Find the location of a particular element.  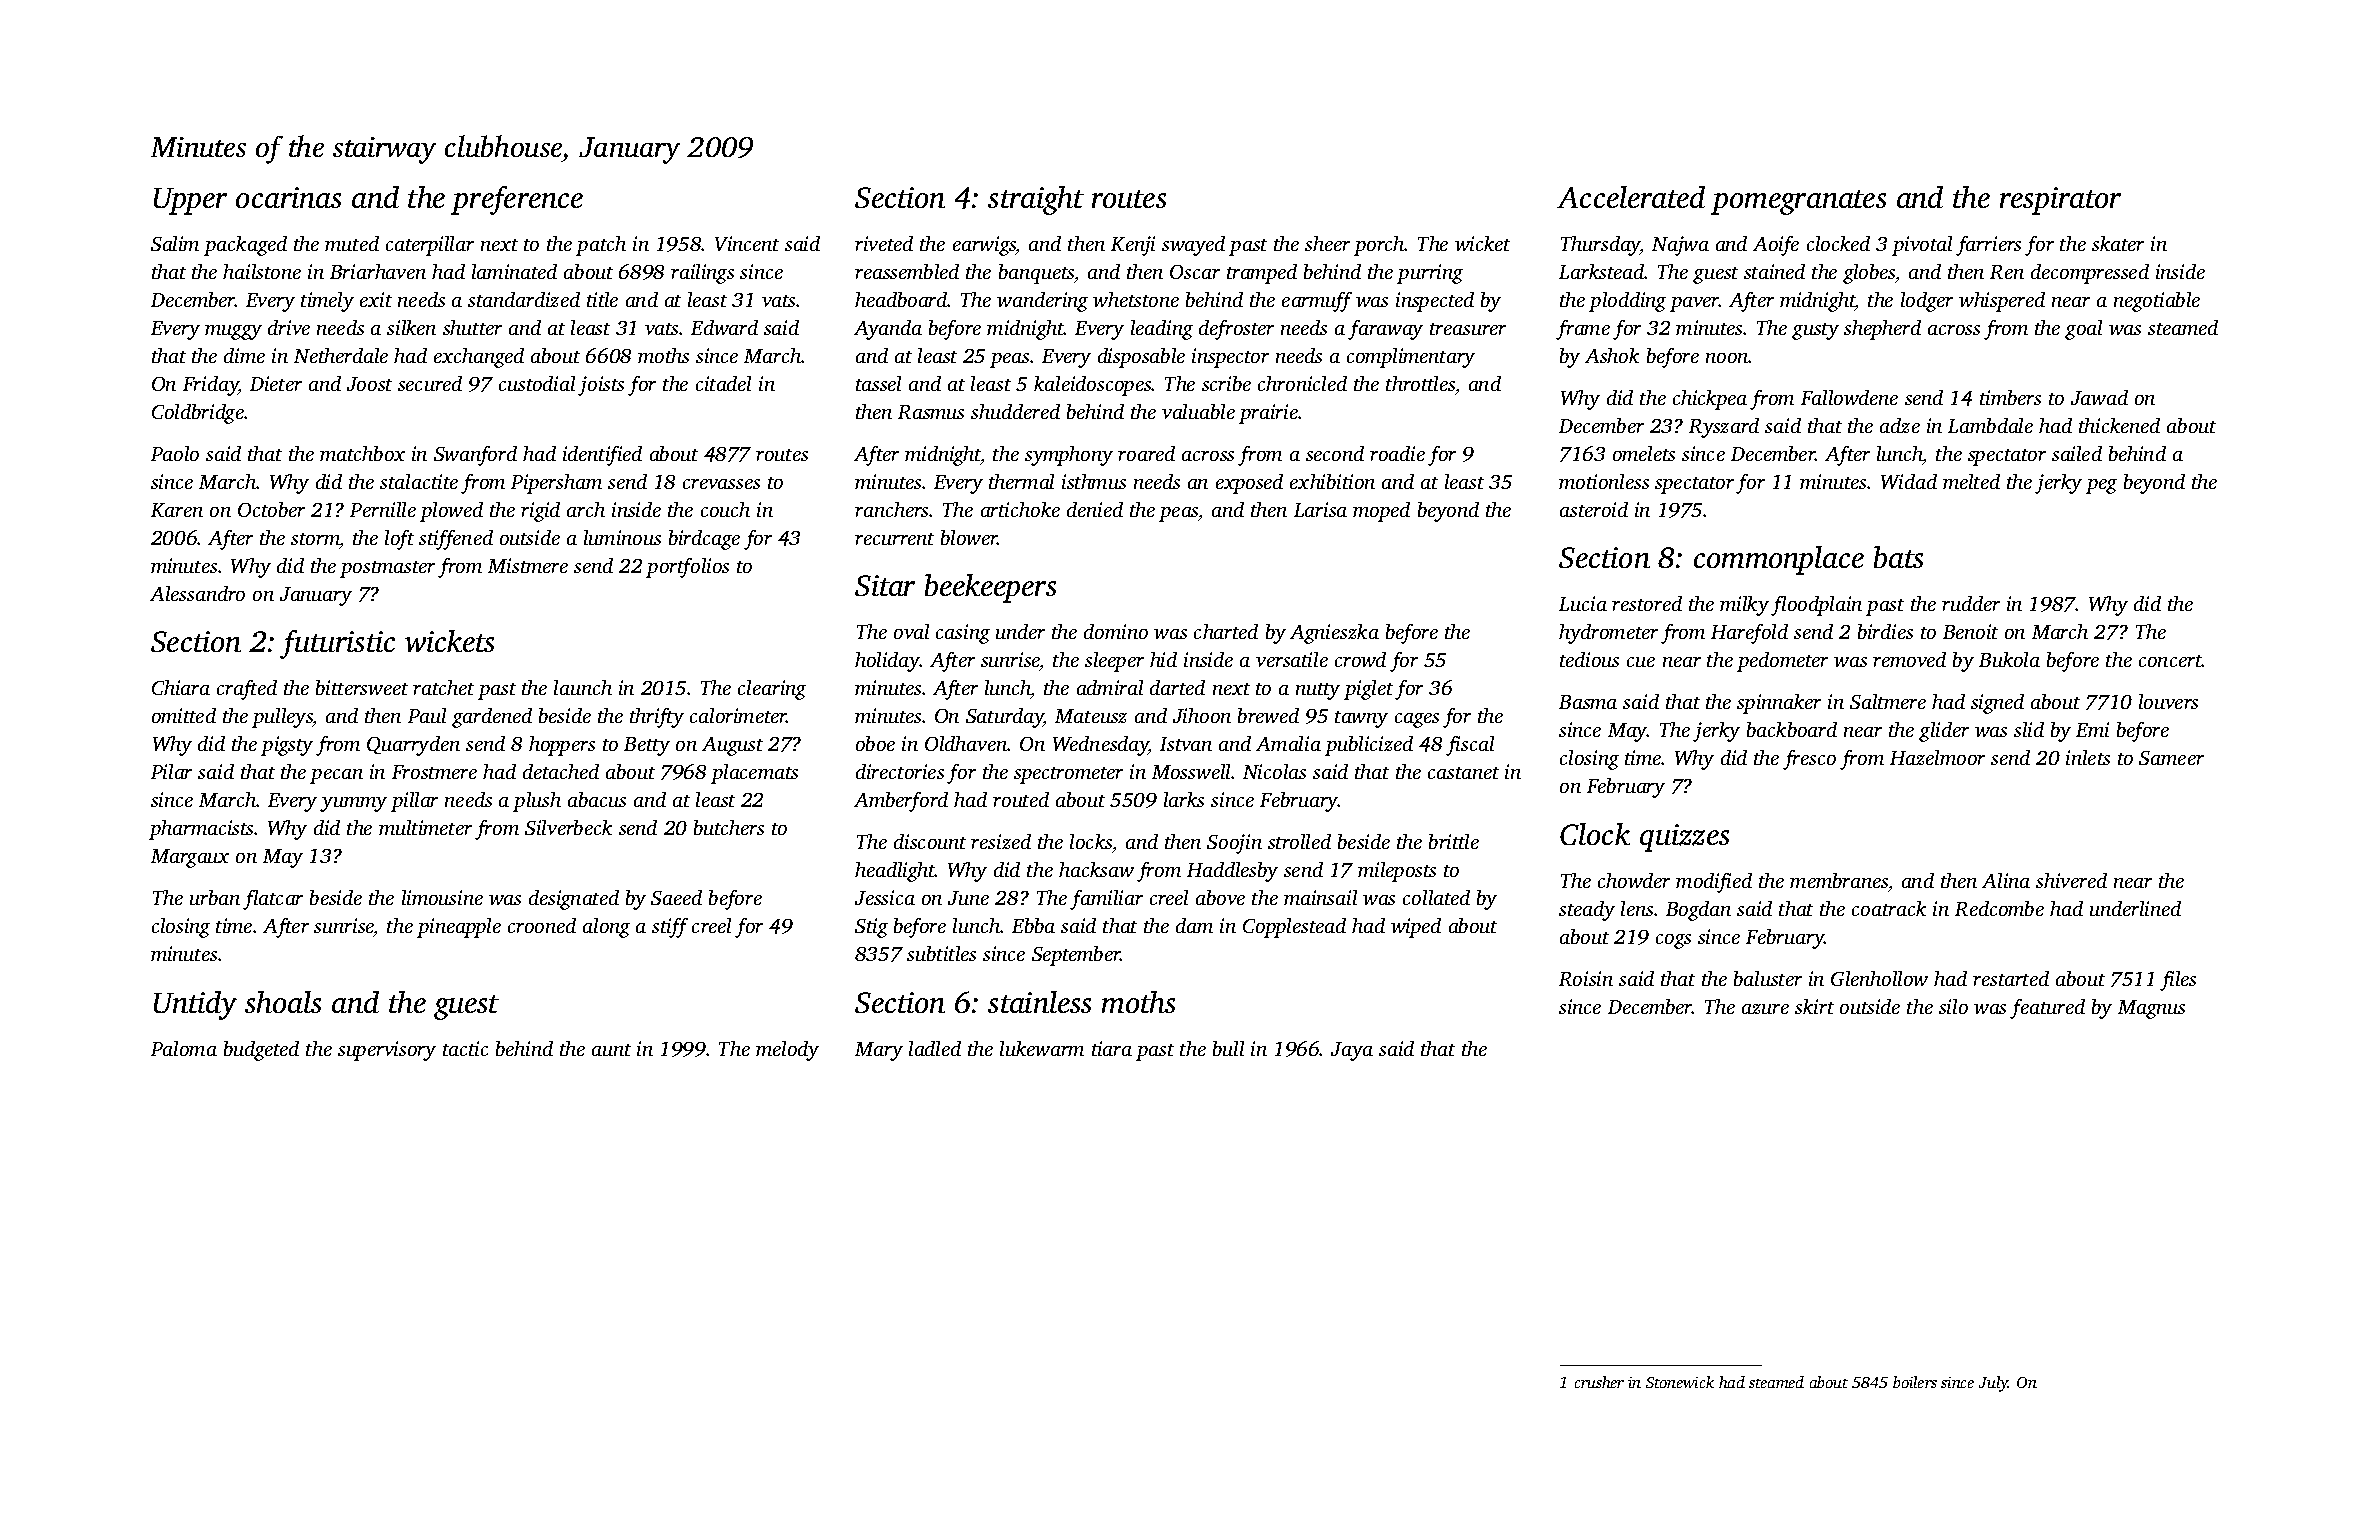

thickened is located at coordinates (2119, 425).
